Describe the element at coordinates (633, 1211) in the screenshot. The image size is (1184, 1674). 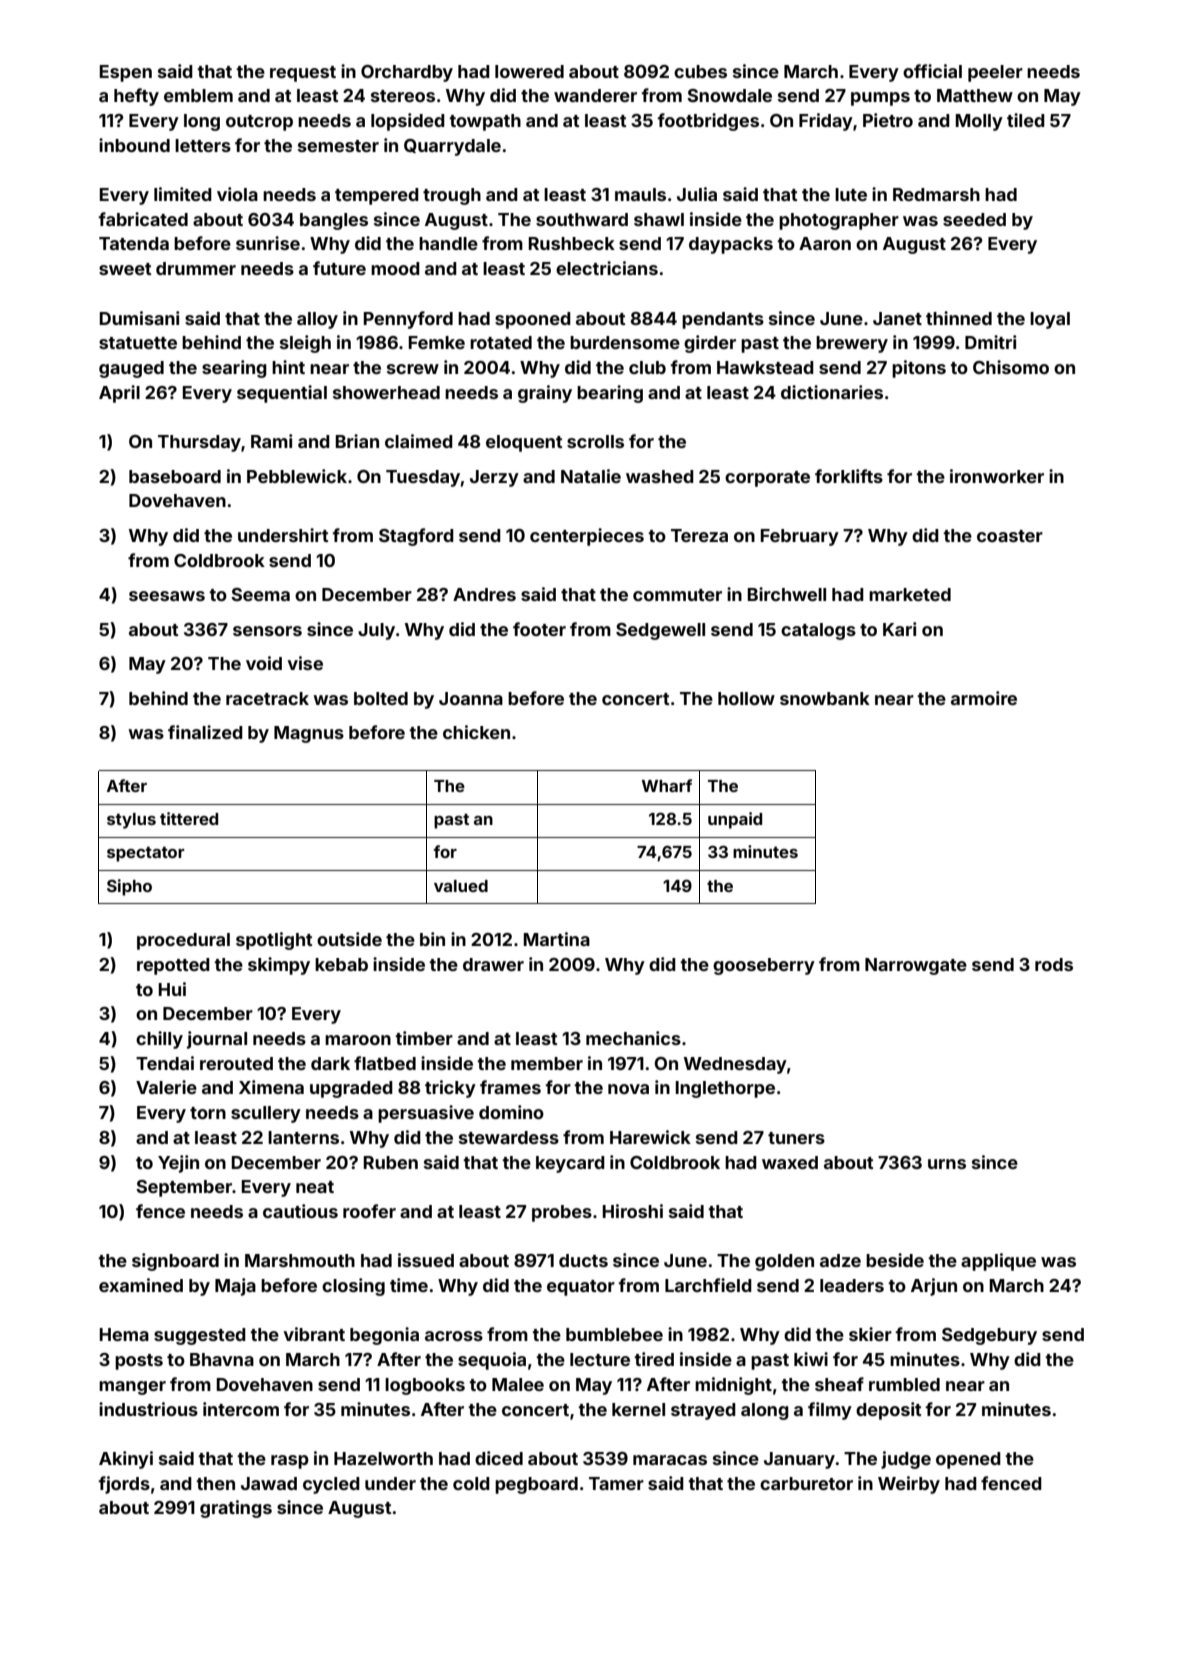
I see `Hiroshi` at that location.
